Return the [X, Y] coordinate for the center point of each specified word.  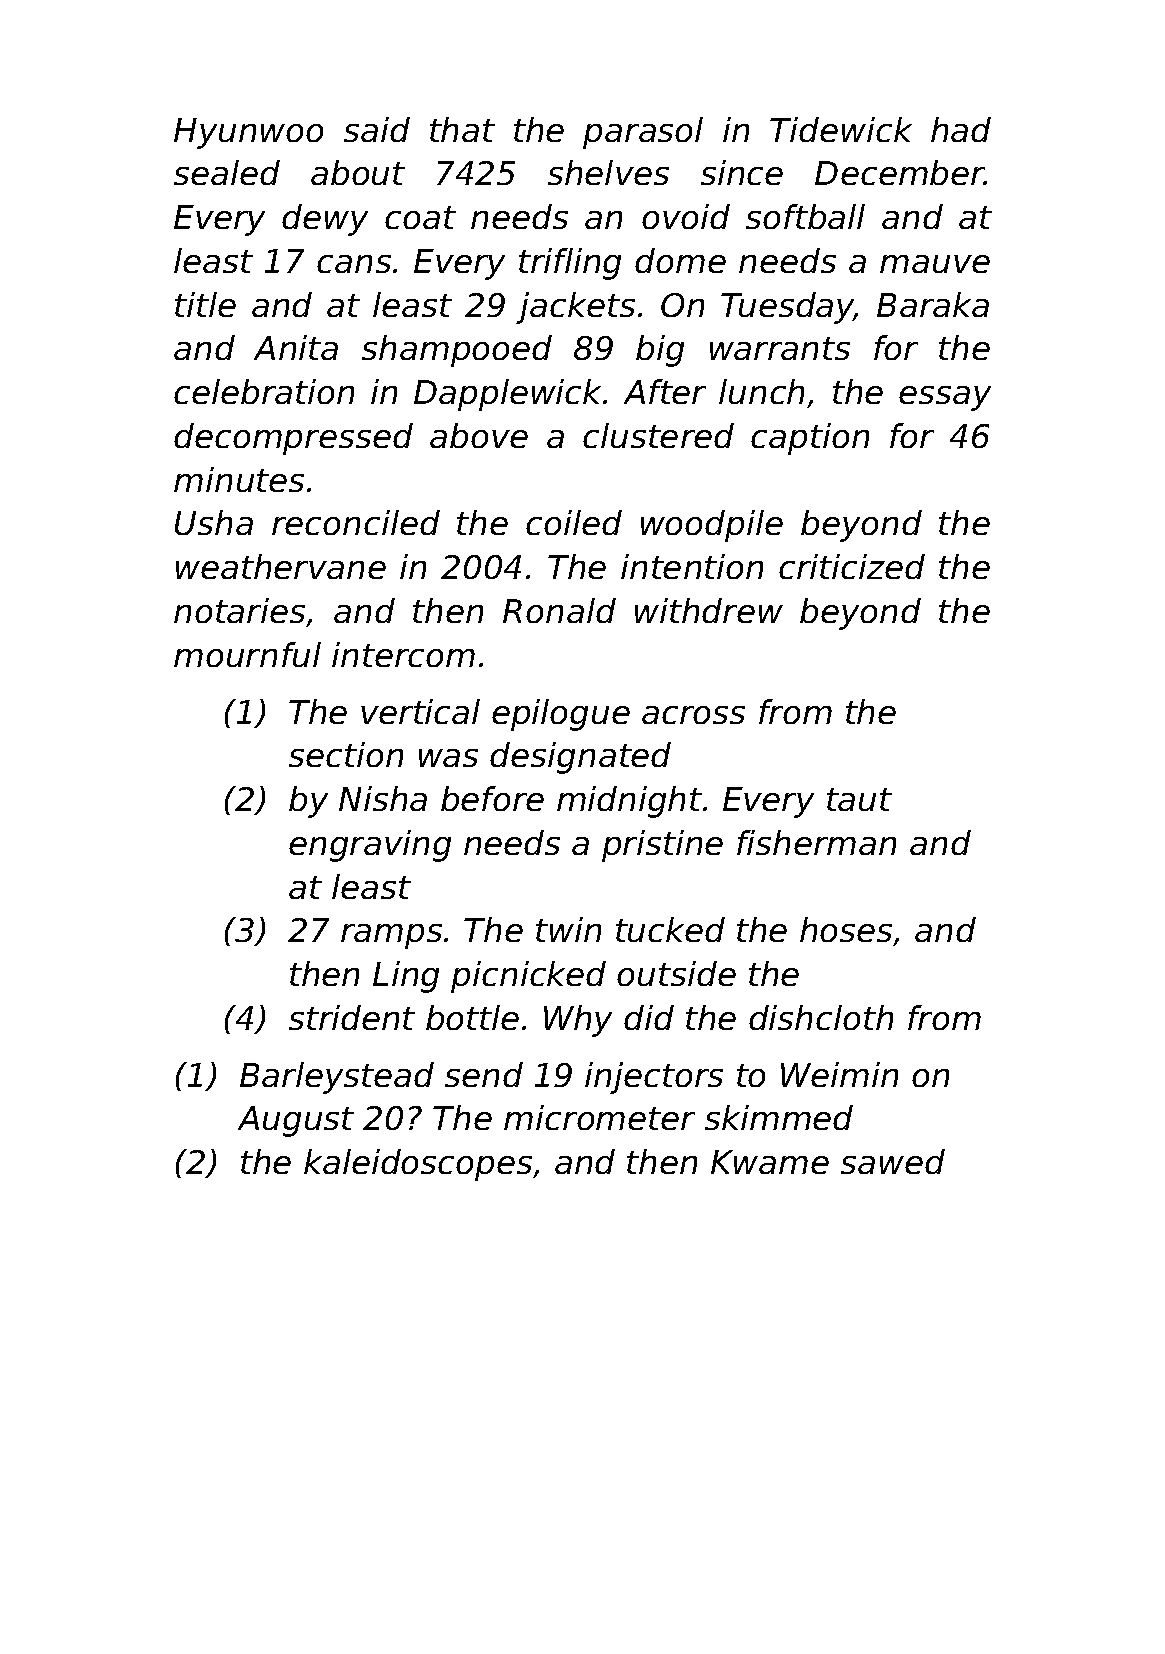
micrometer [599, 1117]
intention [692, 566]
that [462, 129]
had [961, 129]
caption [810, 439]
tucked [670, 929]
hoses [847, 931]
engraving [370, 846]
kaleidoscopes [418, 1165]
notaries [239, 610]
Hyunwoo [248, 133]
